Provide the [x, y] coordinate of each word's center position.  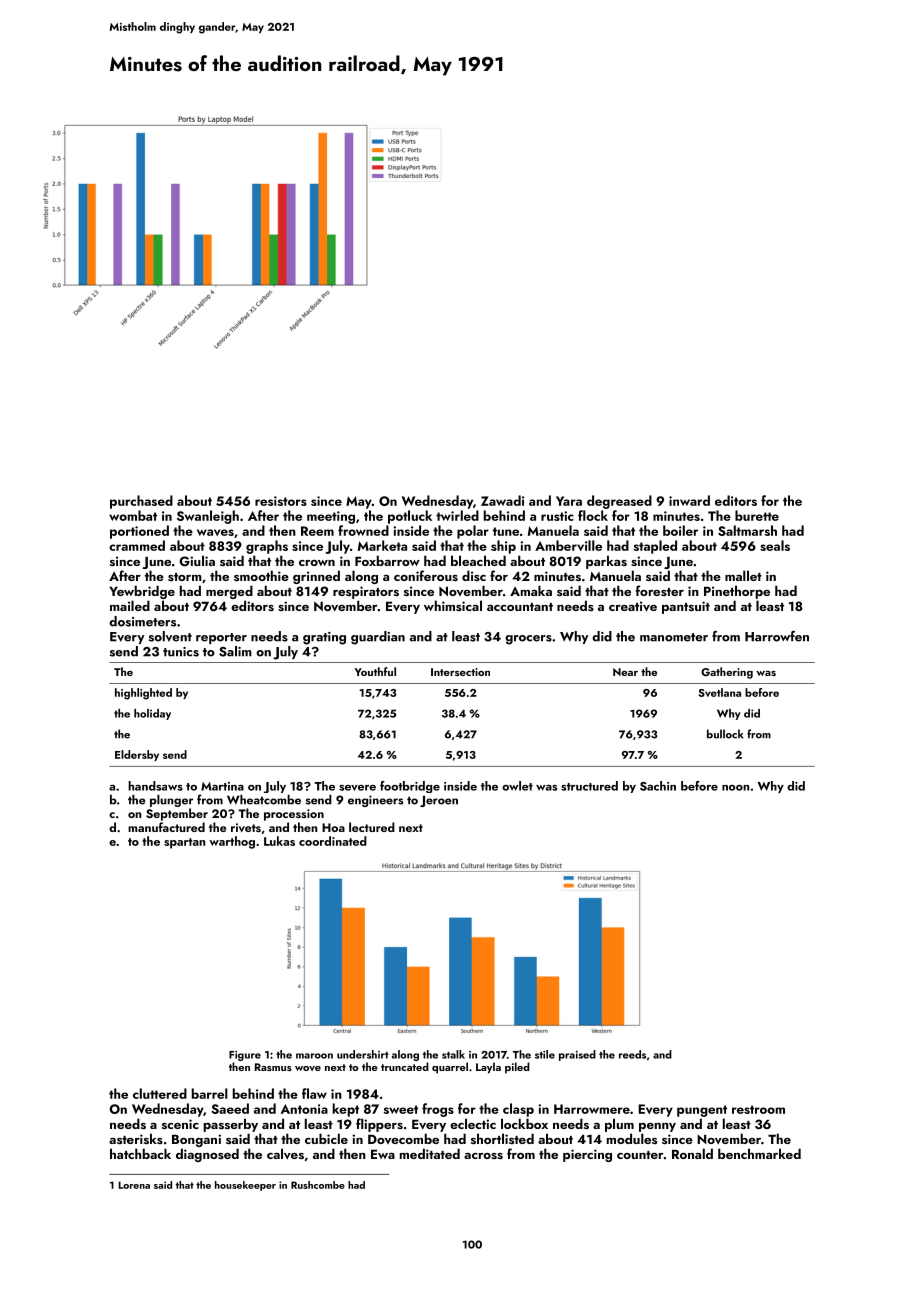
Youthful [375, 671]
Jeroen [439, 801]
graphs [267, 547]
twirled [457, 515]
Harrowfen [777, 636]
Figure [245, 1056]
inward [689, 500]
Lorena [134, 1185]
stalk [453, 1054]
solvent [170, 636]
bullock [725, 734]
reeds [632, 1054]
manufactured [166, 827]
